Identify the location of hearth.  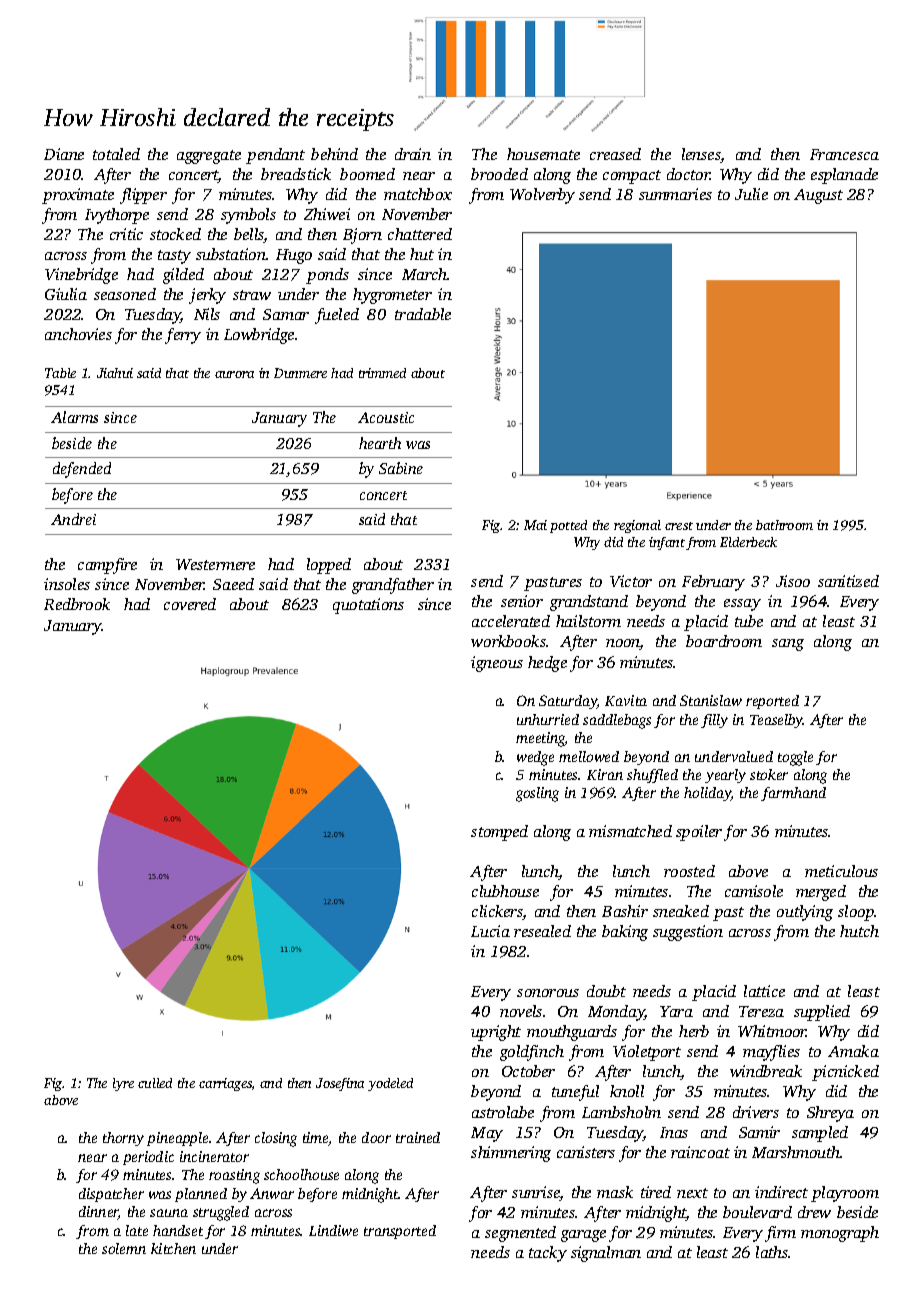
(380, 443).
